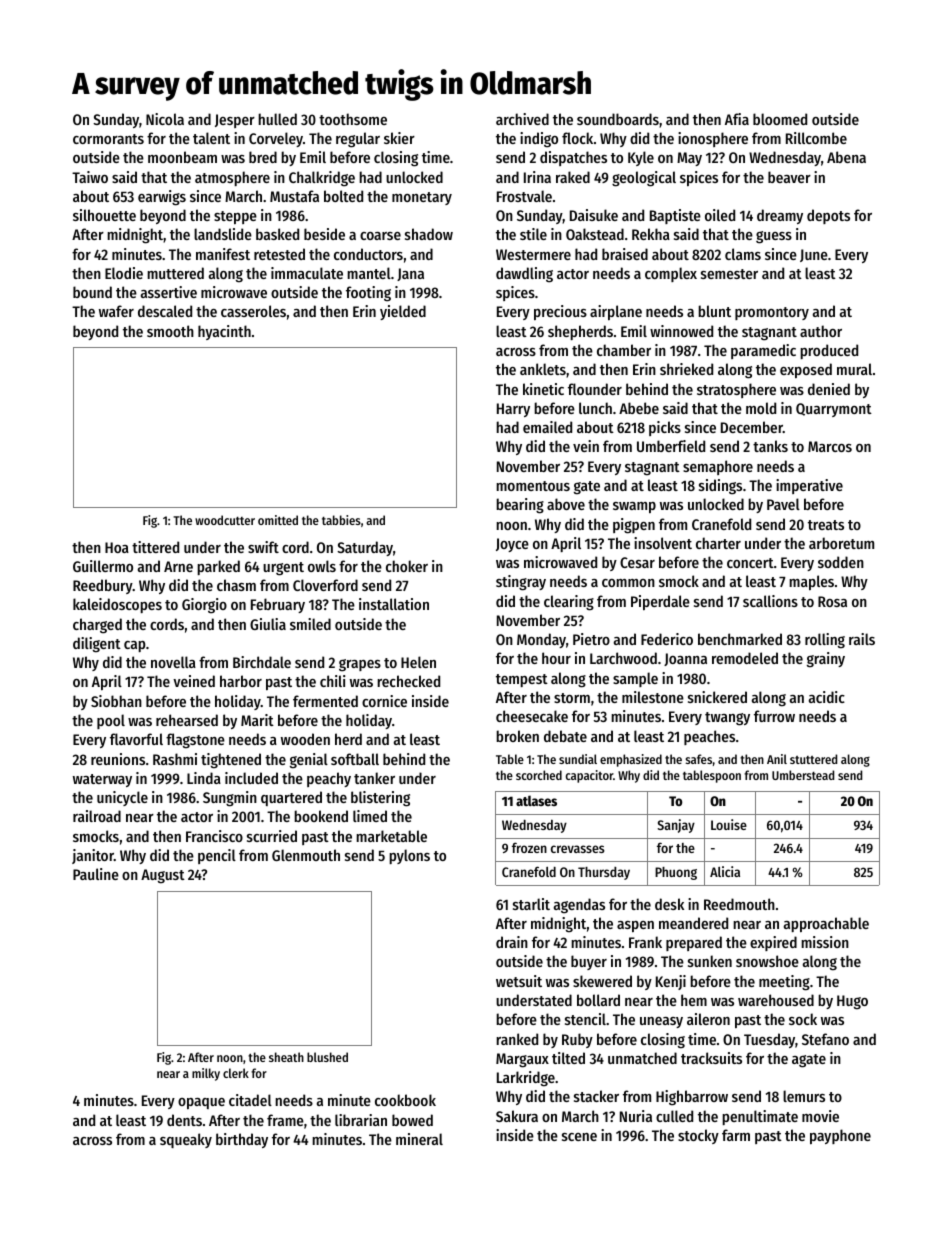 The width and height of the page is (952, 1233). What do you see at coordinates (862, 639) in the page?
I see `rails` at bounding box center [862, 639].
